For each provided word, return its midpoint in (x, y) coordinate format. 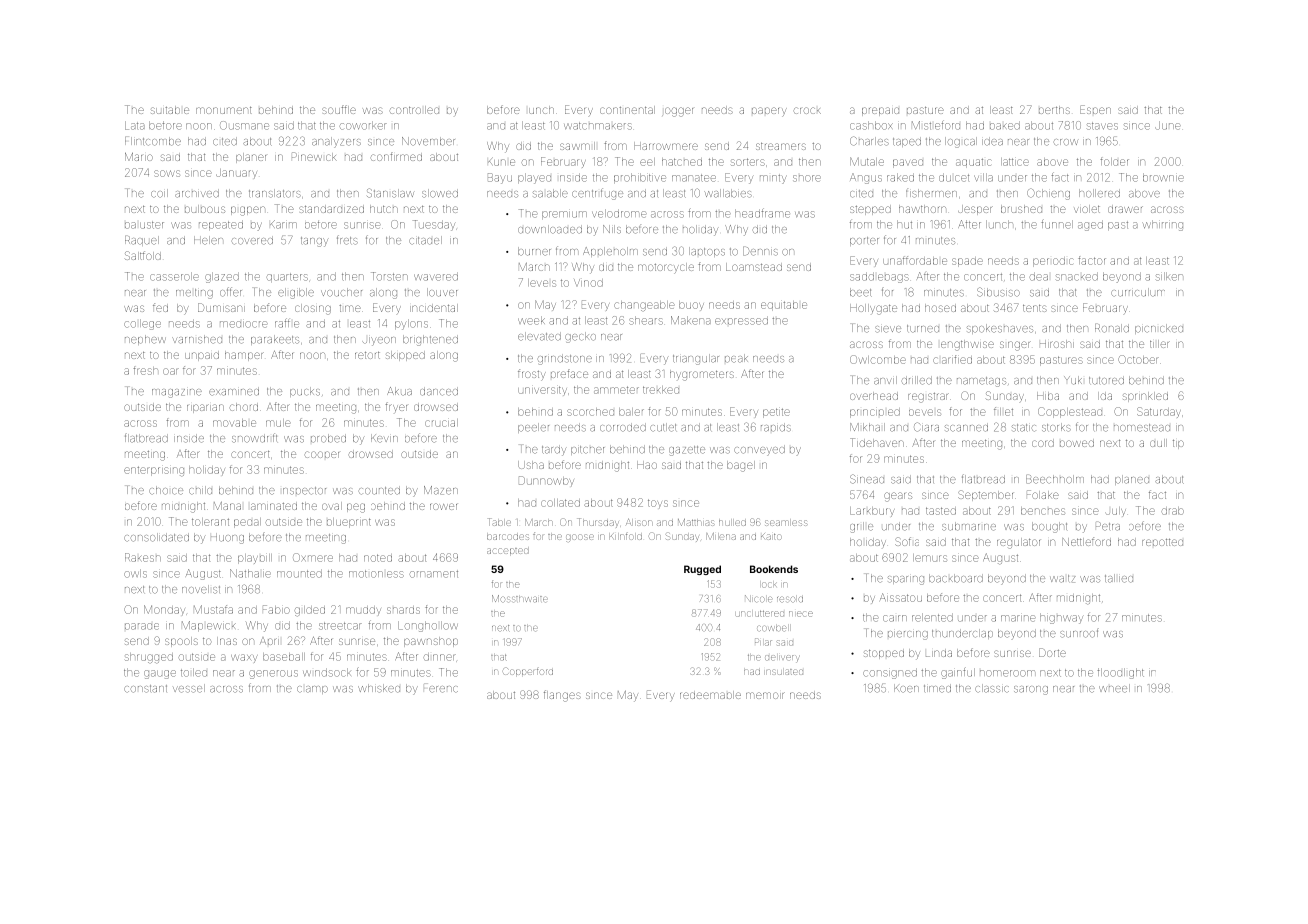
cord (1043, 443)
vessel (189, 688)
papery (769, 112)
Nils (612, 229)
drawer (1125, 209)
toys (658, 503)
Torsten (389, 276)
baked (1005, 126)
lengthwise (967, 345)
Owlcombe (878, 359)
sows (167, 173)
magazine (177, 393)
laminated (274, 506)
